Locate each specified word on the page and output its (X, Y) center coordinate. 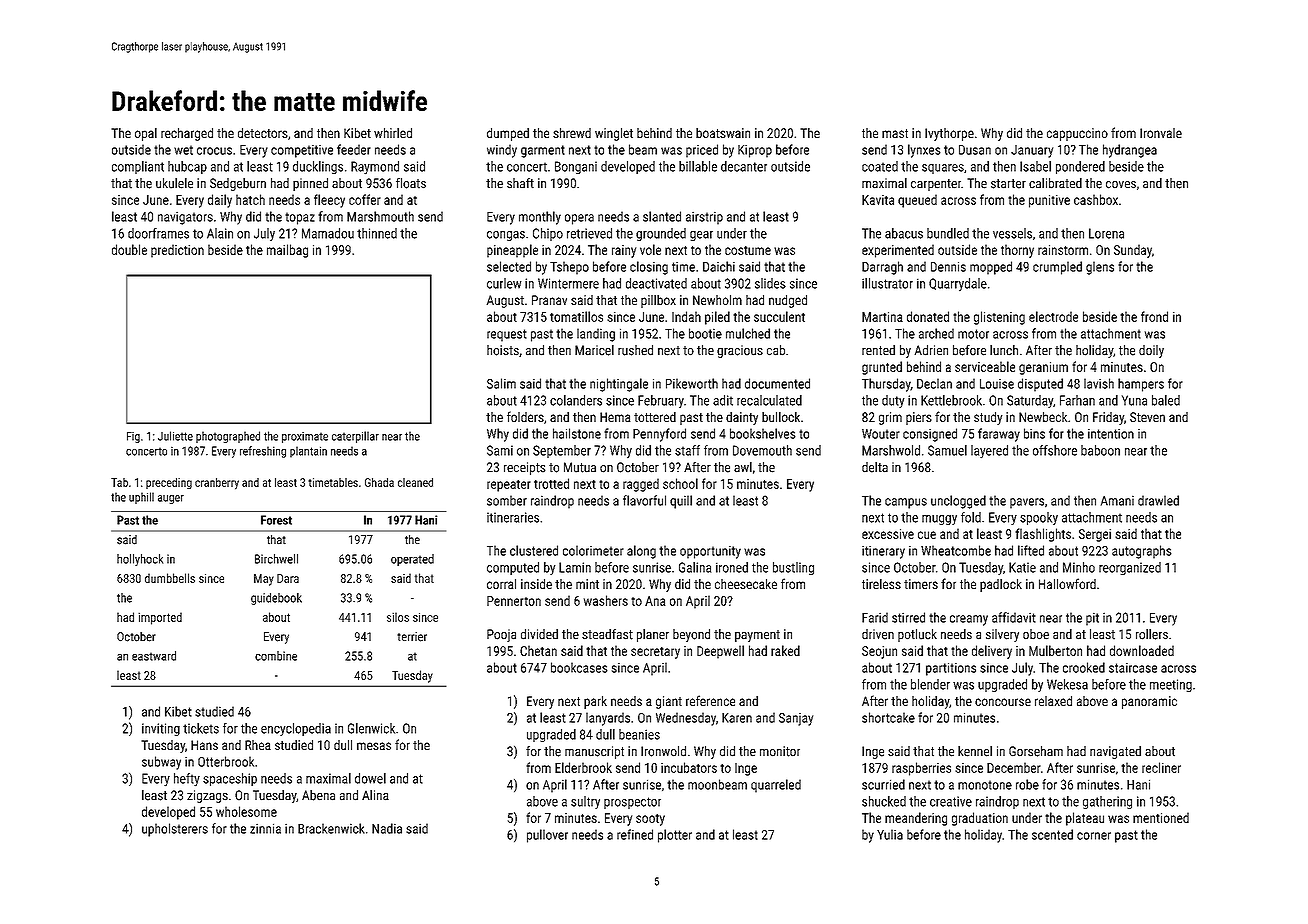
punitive (1049, 201)
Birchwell (276, 559)
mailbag (287, 251)
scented (1052, 834)
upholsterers (175, 830)
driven (878, 634)
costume (748, 250)
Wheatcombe (956, 550)
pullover (547, 836)
